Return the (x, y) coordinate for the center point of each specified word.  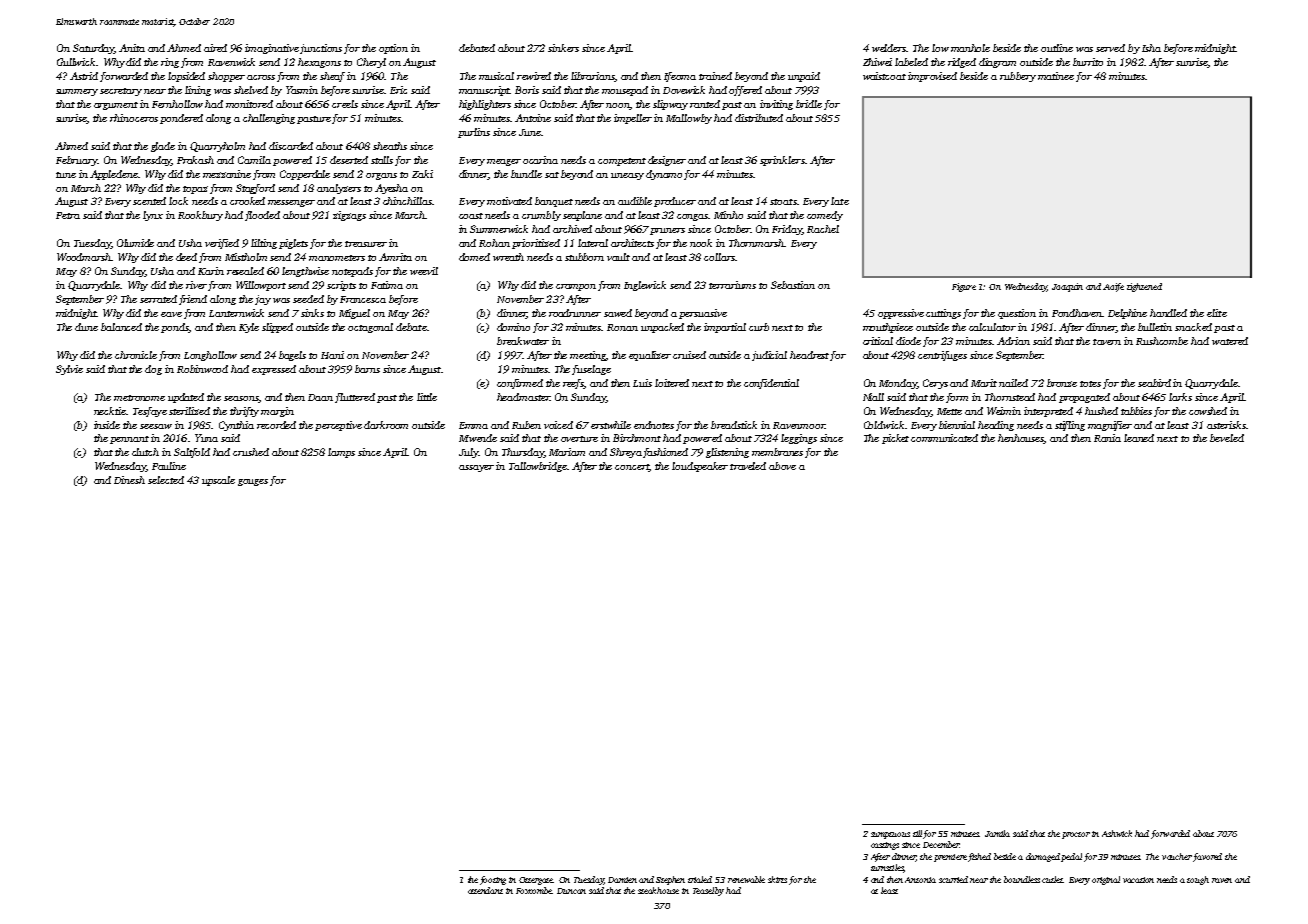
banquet (554, 202)
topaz (195, 190)
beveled (1227, 438)
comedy (825, 216)
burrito (1088, 62)
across (261, 77)
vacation (1138, 880)
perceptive (338, 426)
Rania (1107, 438)
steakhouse (658, 890)
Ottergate (536, 881)
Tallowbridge (538, 467)
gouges (253, 482)
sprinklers (782, 161)
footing (493, 880)
